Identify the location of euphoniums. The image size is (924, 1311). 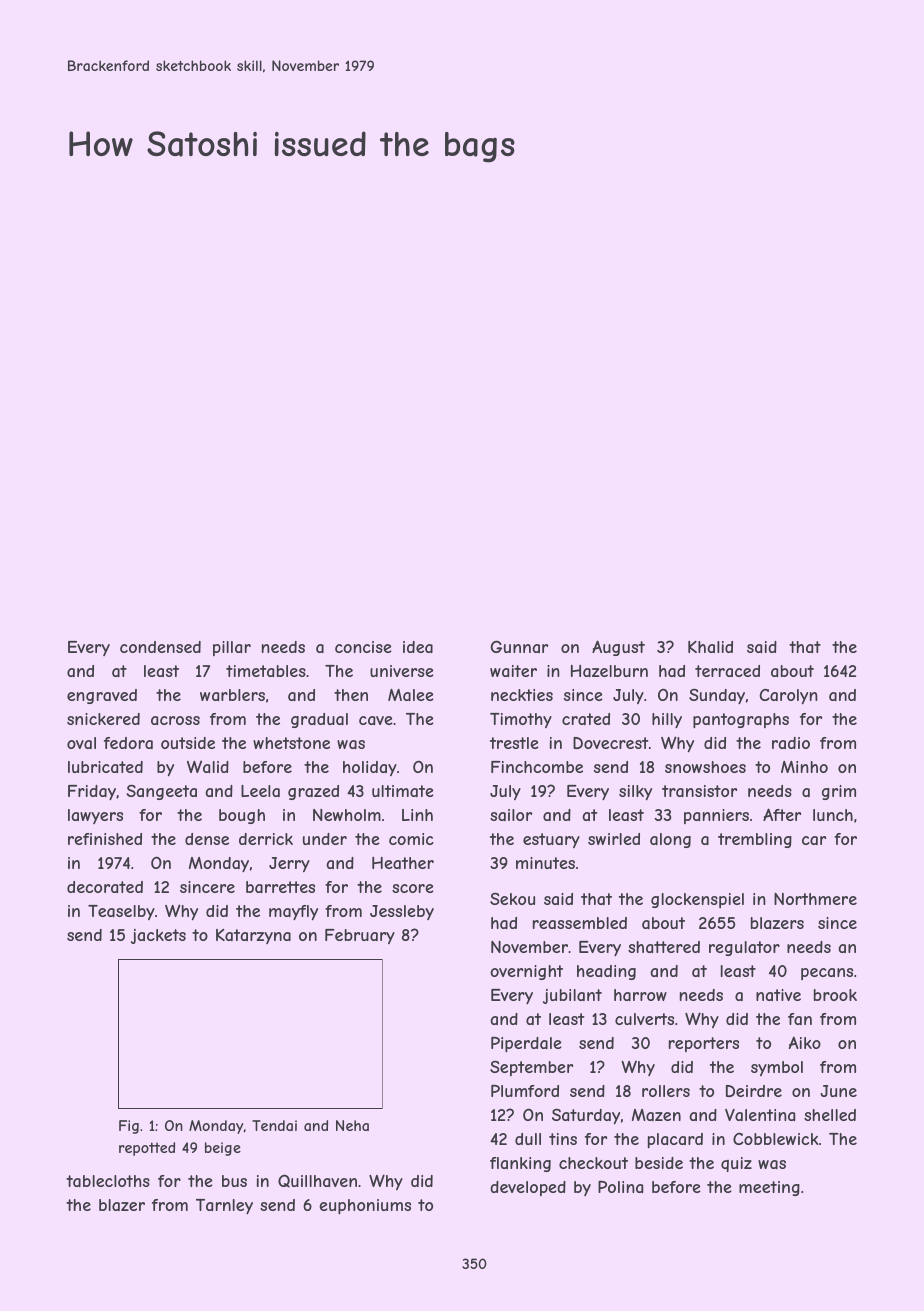
(365, 1207).
